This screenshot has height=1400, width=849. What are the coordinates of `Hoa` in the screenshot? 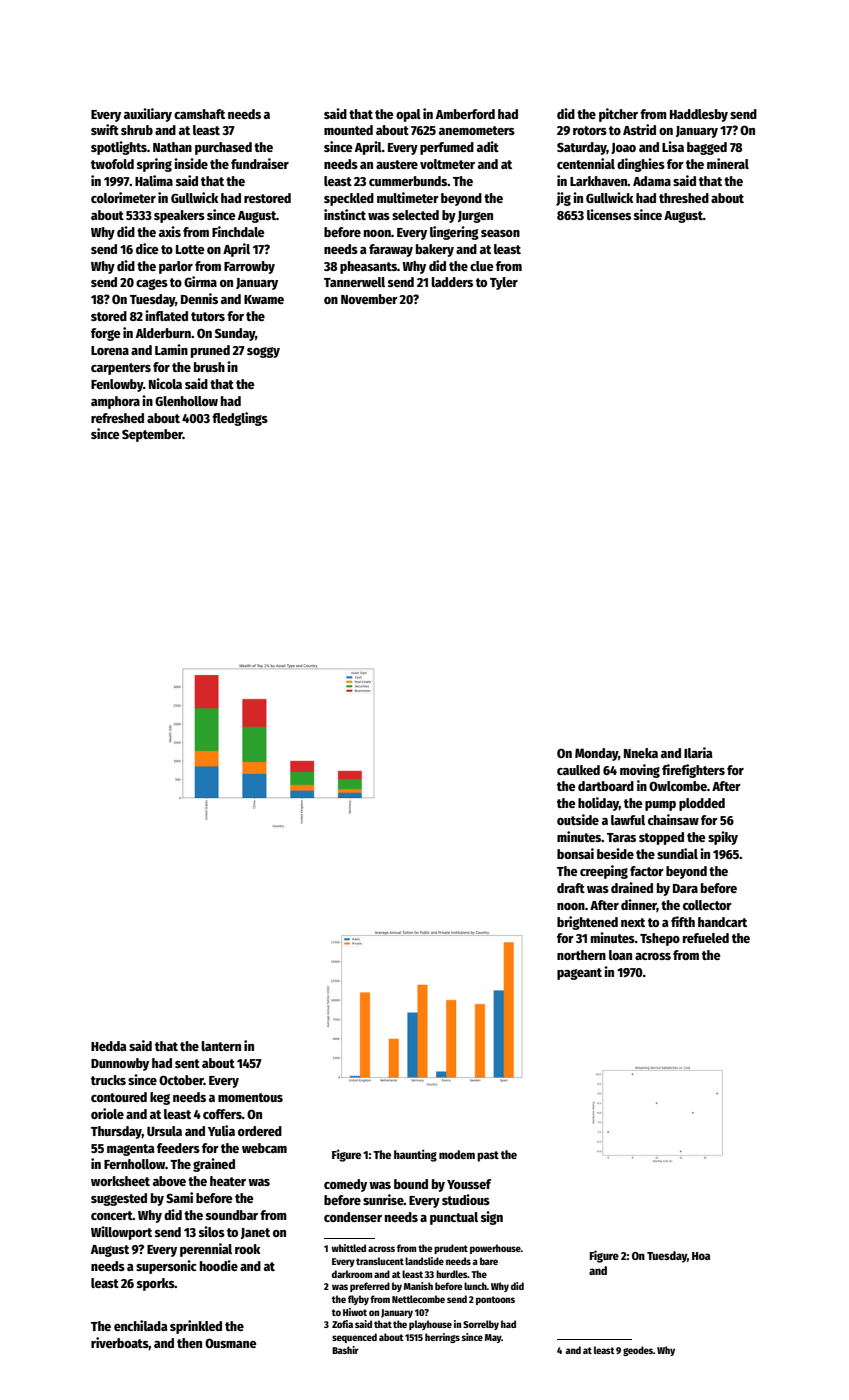 It's located at (701, 1256).
